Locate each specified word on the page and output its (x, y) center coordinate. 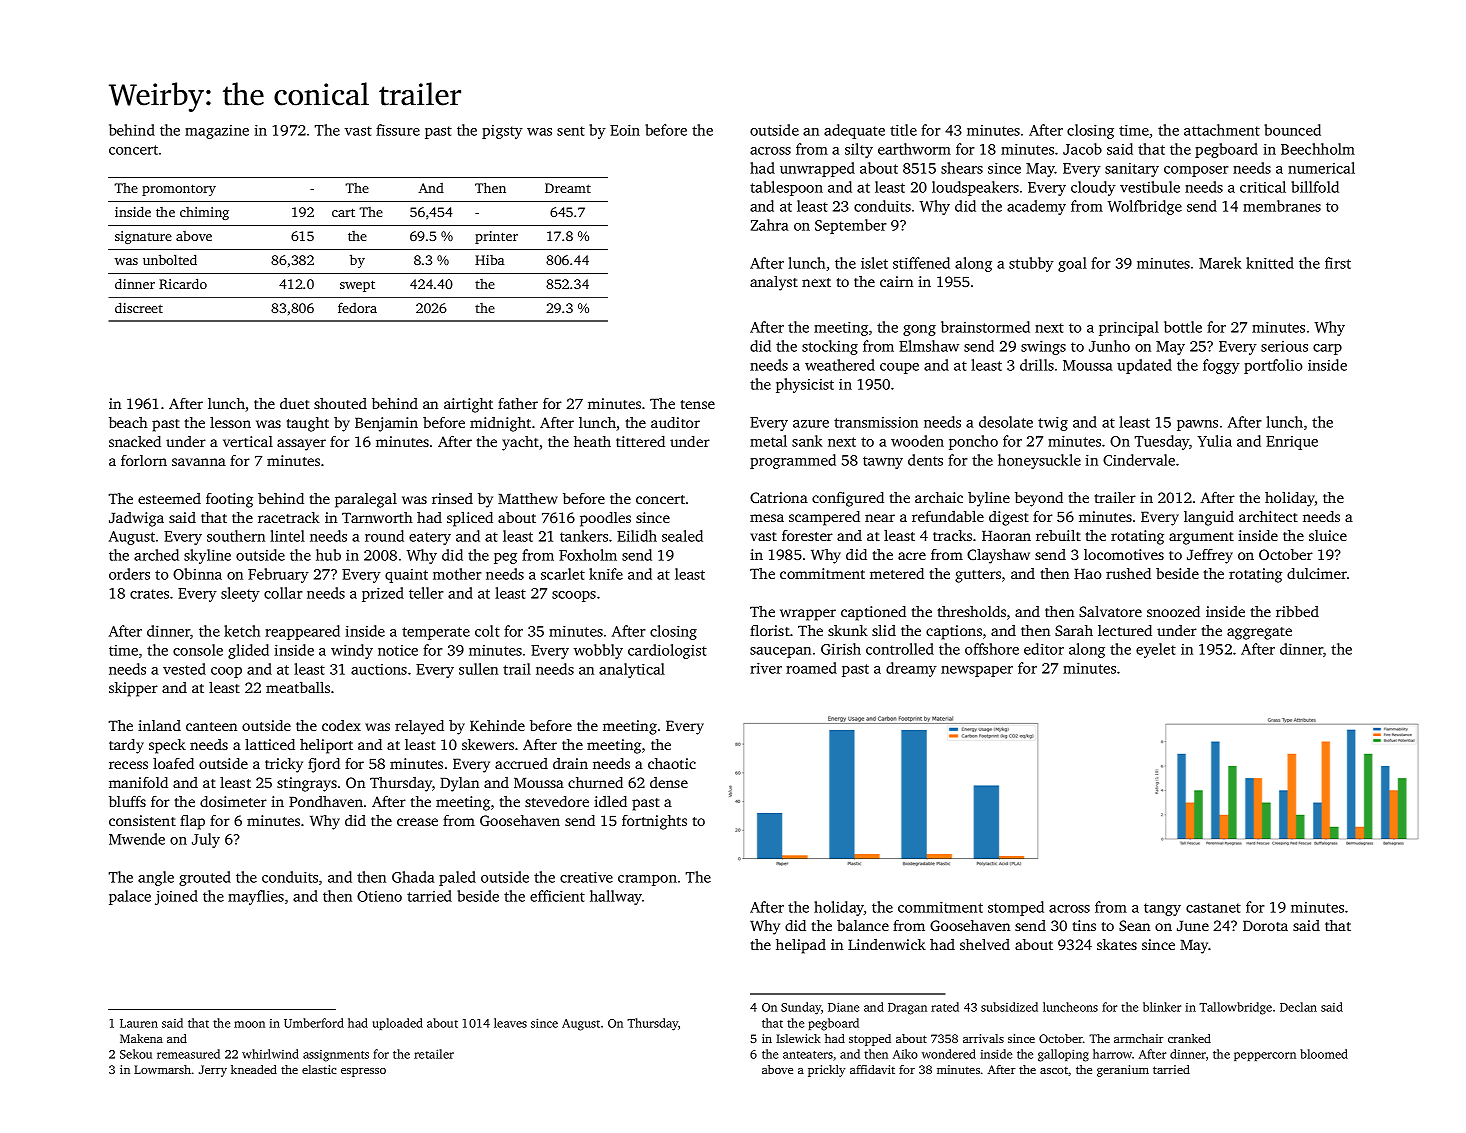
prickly (826, 1071)
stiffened (921, 263)
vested (184, 669)
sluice (1328, 535)
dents (925, 460)
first (1338, 263)
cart (343, 212)
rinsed (452, 498)
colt (487, 631)
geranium (1123, 1071)
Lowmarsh (162, 1069)
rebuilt (1058, 535)
